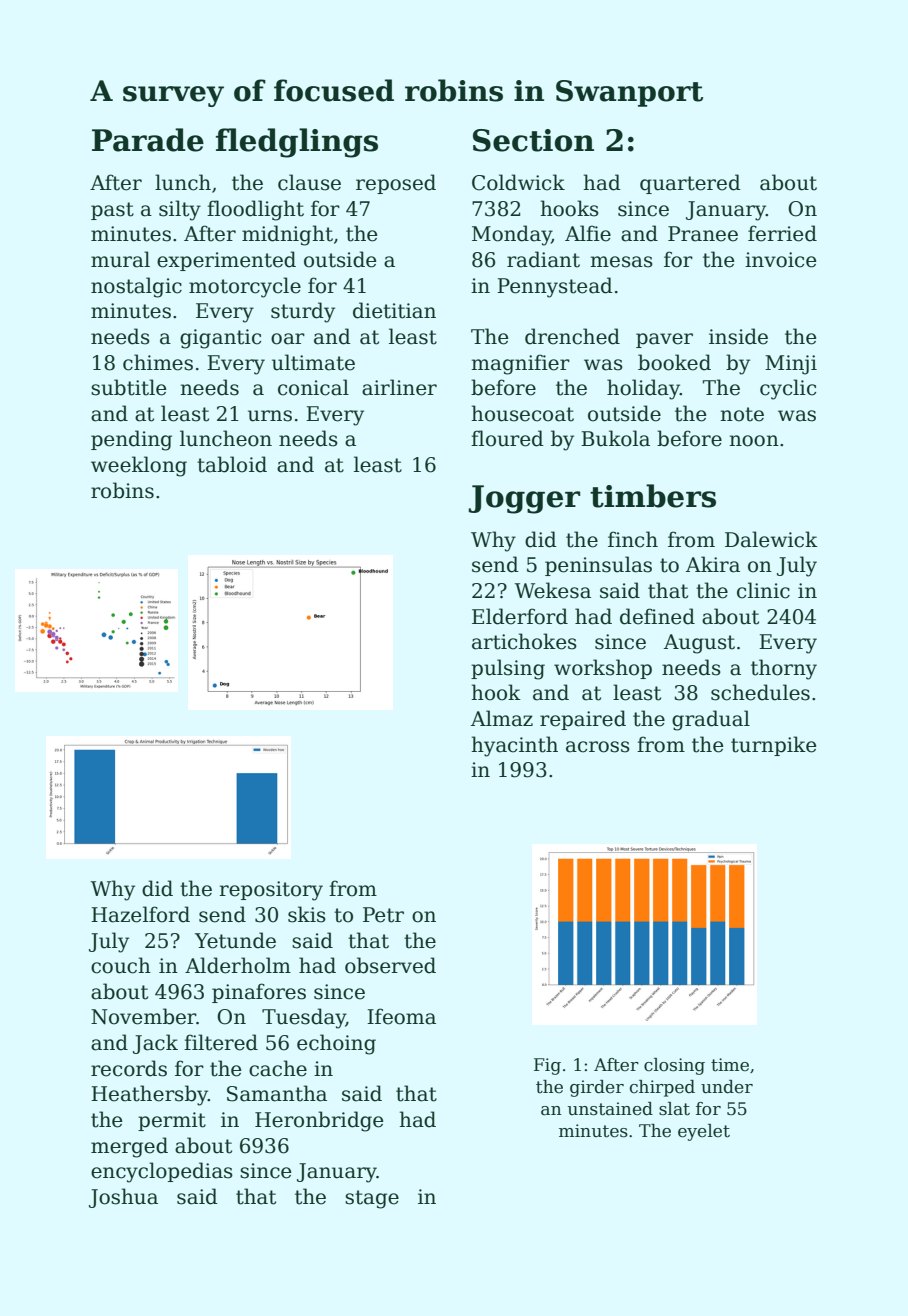 The width and height of the document is (908, 1316). Describe the element at coordinates (148, 140) in the document. I see `Parade` at that location.
